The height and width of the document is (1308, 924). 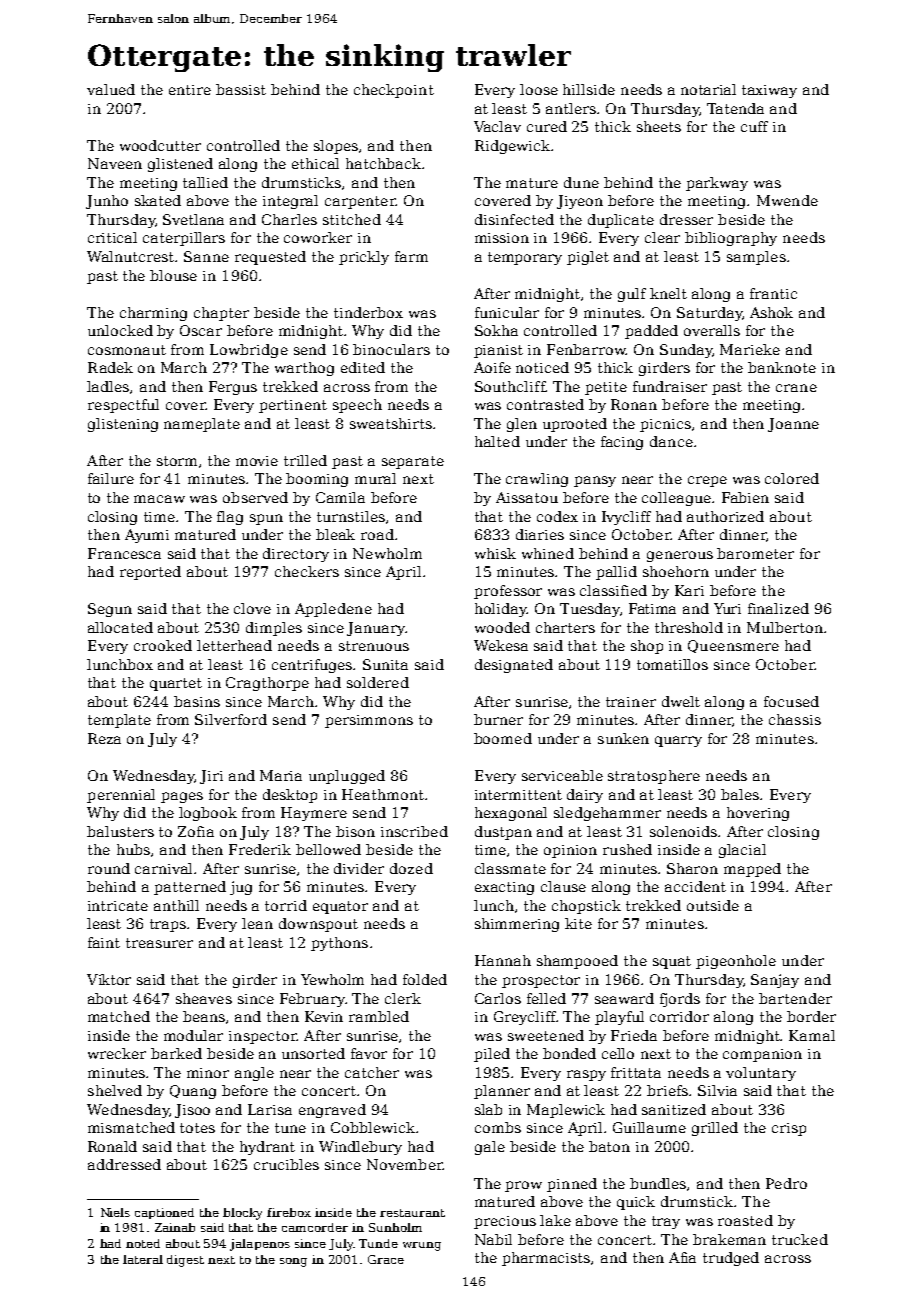 What do you see at coordinates (545, 404) in the document?
I see `contrasted` at bounding box center [545, 404].
